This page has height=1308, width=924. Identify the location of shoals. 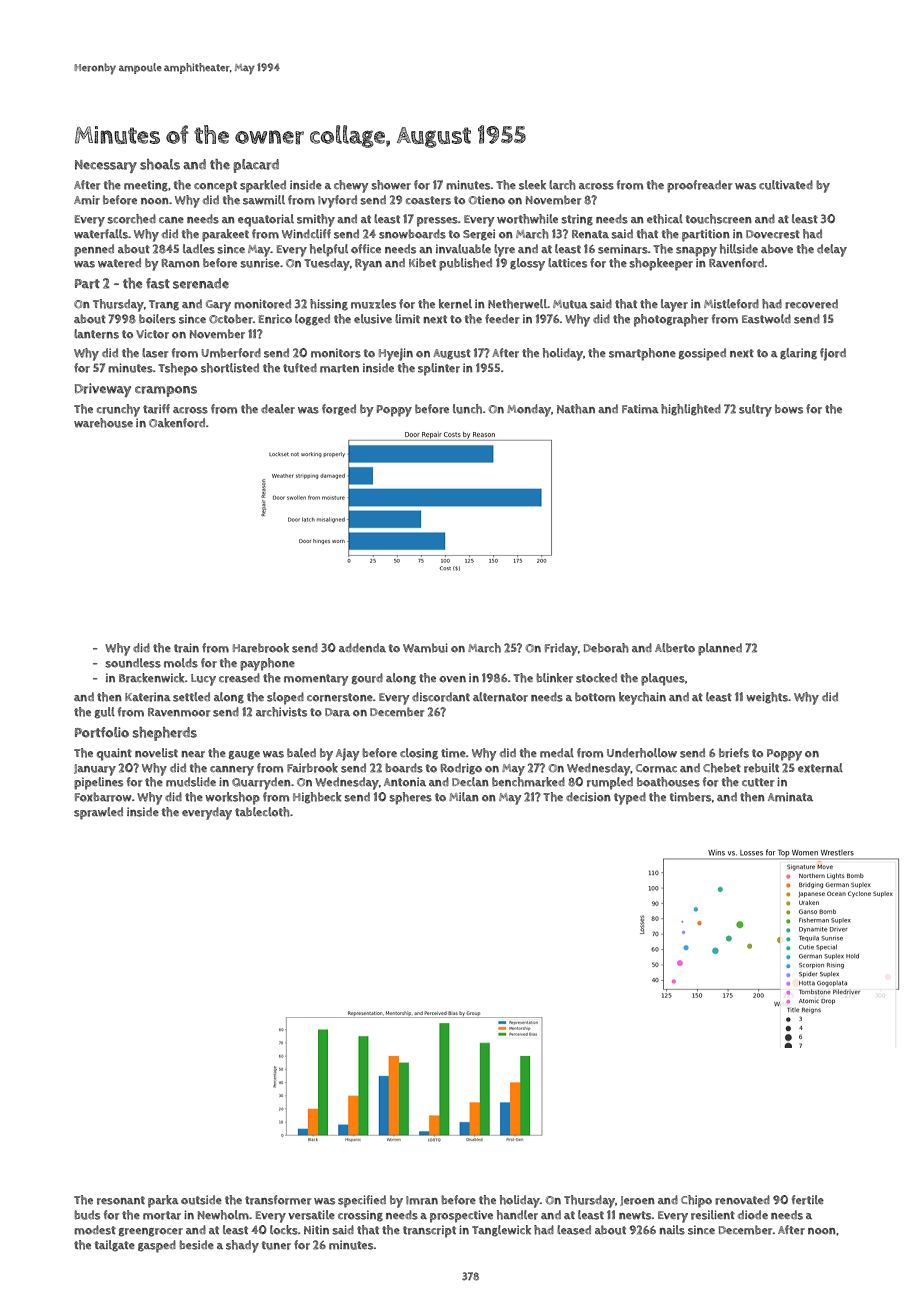
(160, 164).
